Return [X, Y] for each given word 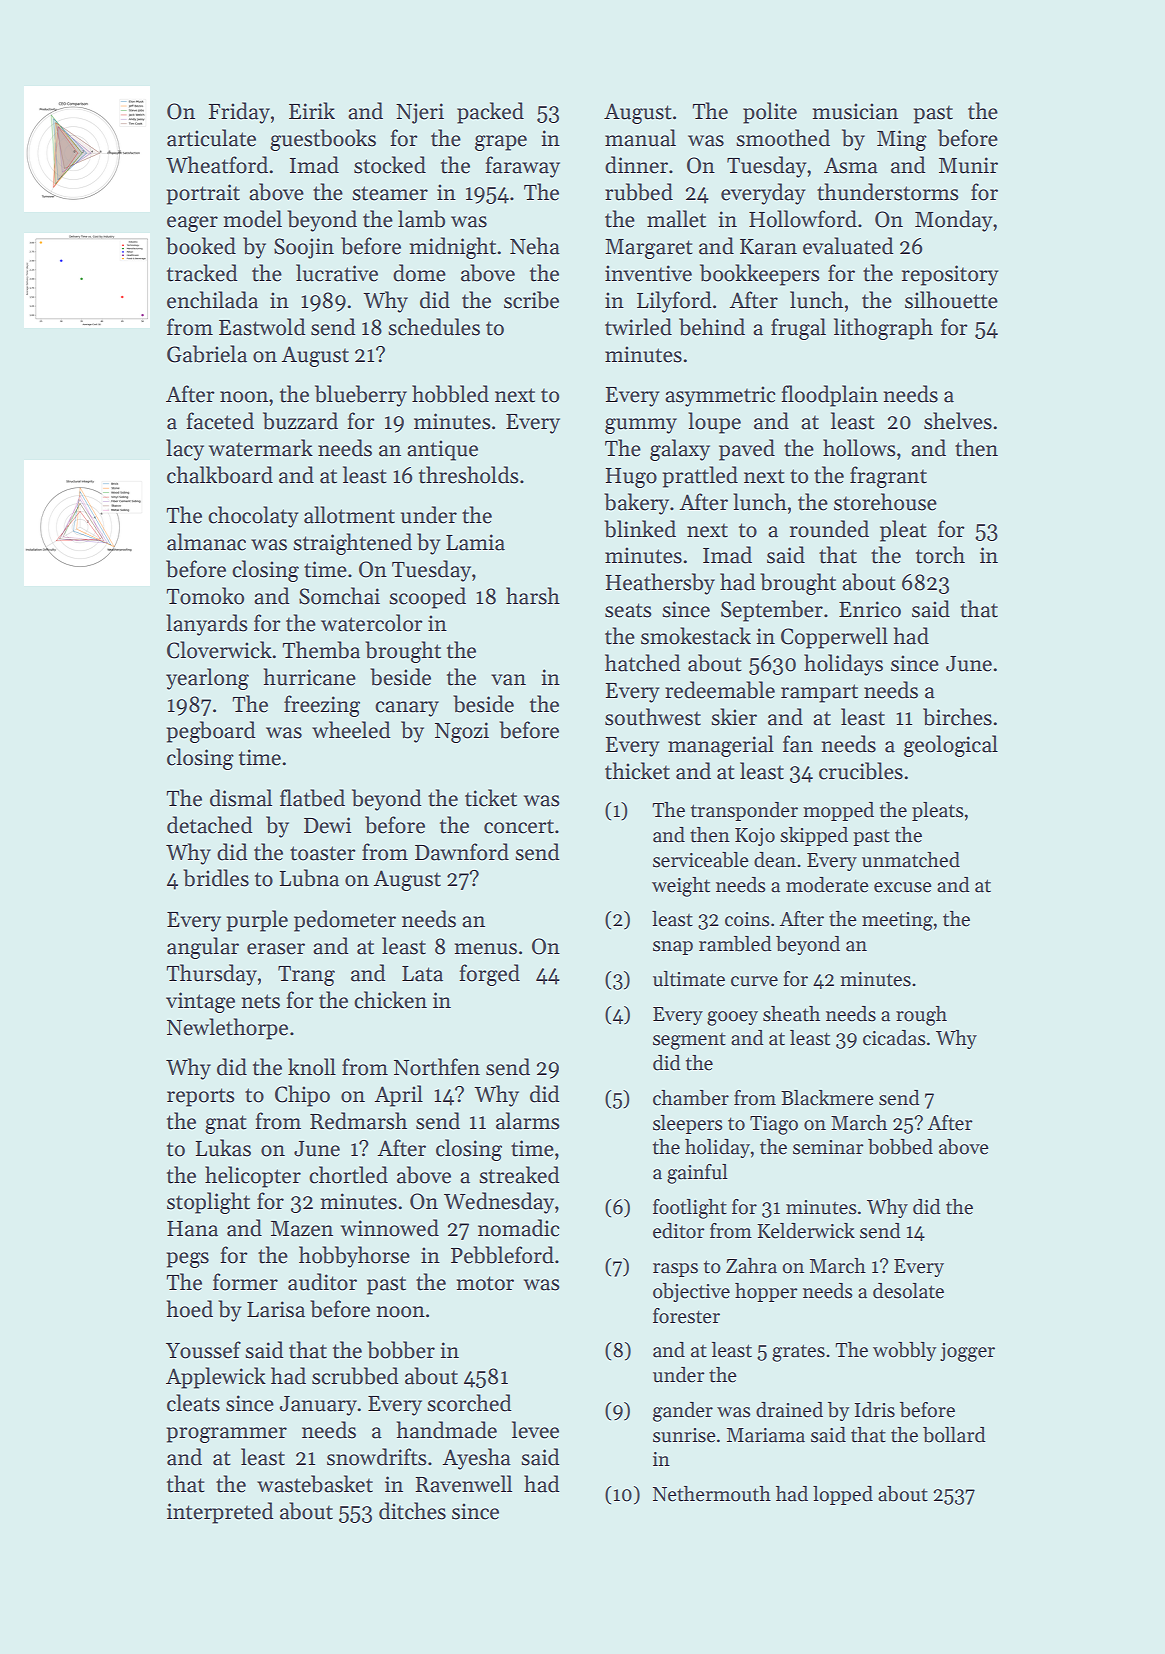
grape [501, 143]
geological [951, 746]
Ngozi [462, 732]
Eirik [312, 110]
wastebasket [315, 1484]
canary [407, 709]
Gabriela [207, 354]
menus [486, 949]
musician [855, 111]
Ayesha [476, 1459]
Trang [306, 976]
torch [940, 555]
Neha [535, 246]
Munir [968, 165]
